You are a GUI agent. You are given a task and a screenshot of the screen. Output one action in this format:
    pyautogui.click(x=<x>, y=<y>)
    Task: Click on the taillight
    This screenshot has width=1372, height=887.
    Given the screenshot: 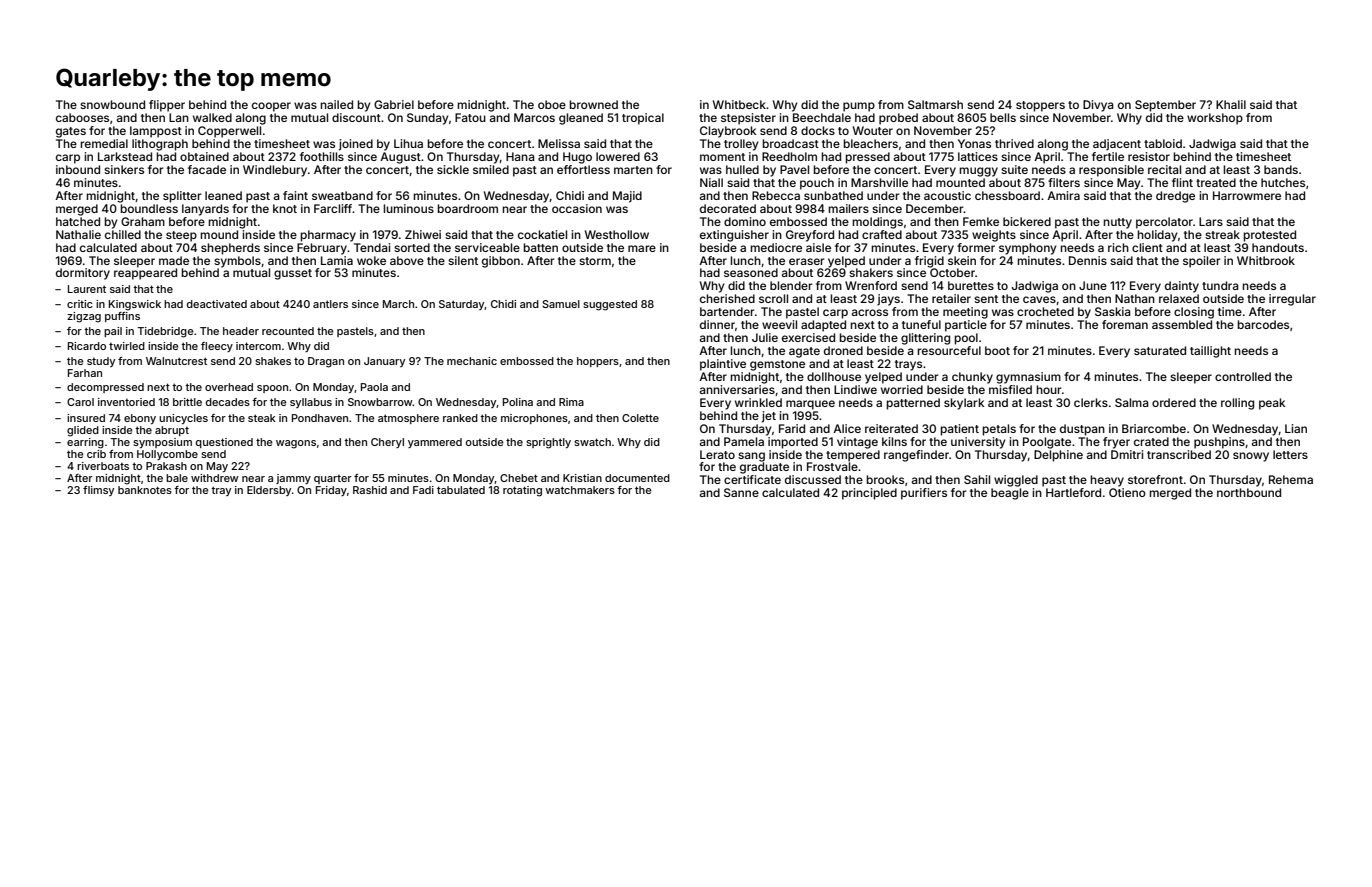 What is the action you would take?
    pyautogui.click(x=1210, y=352)
